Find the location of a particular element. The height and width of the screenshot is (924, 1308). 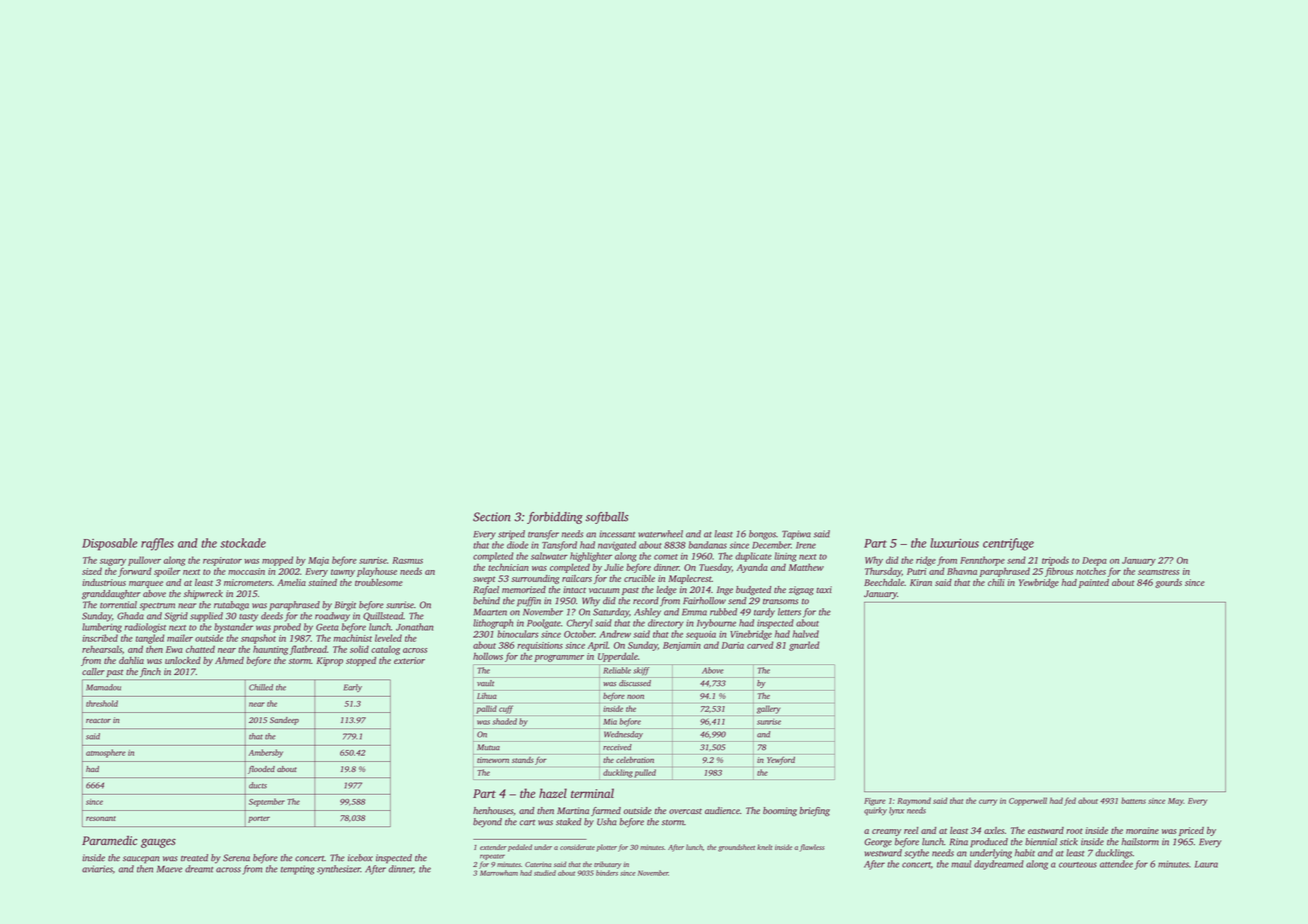

intact is located at coordinates (574, 589).
